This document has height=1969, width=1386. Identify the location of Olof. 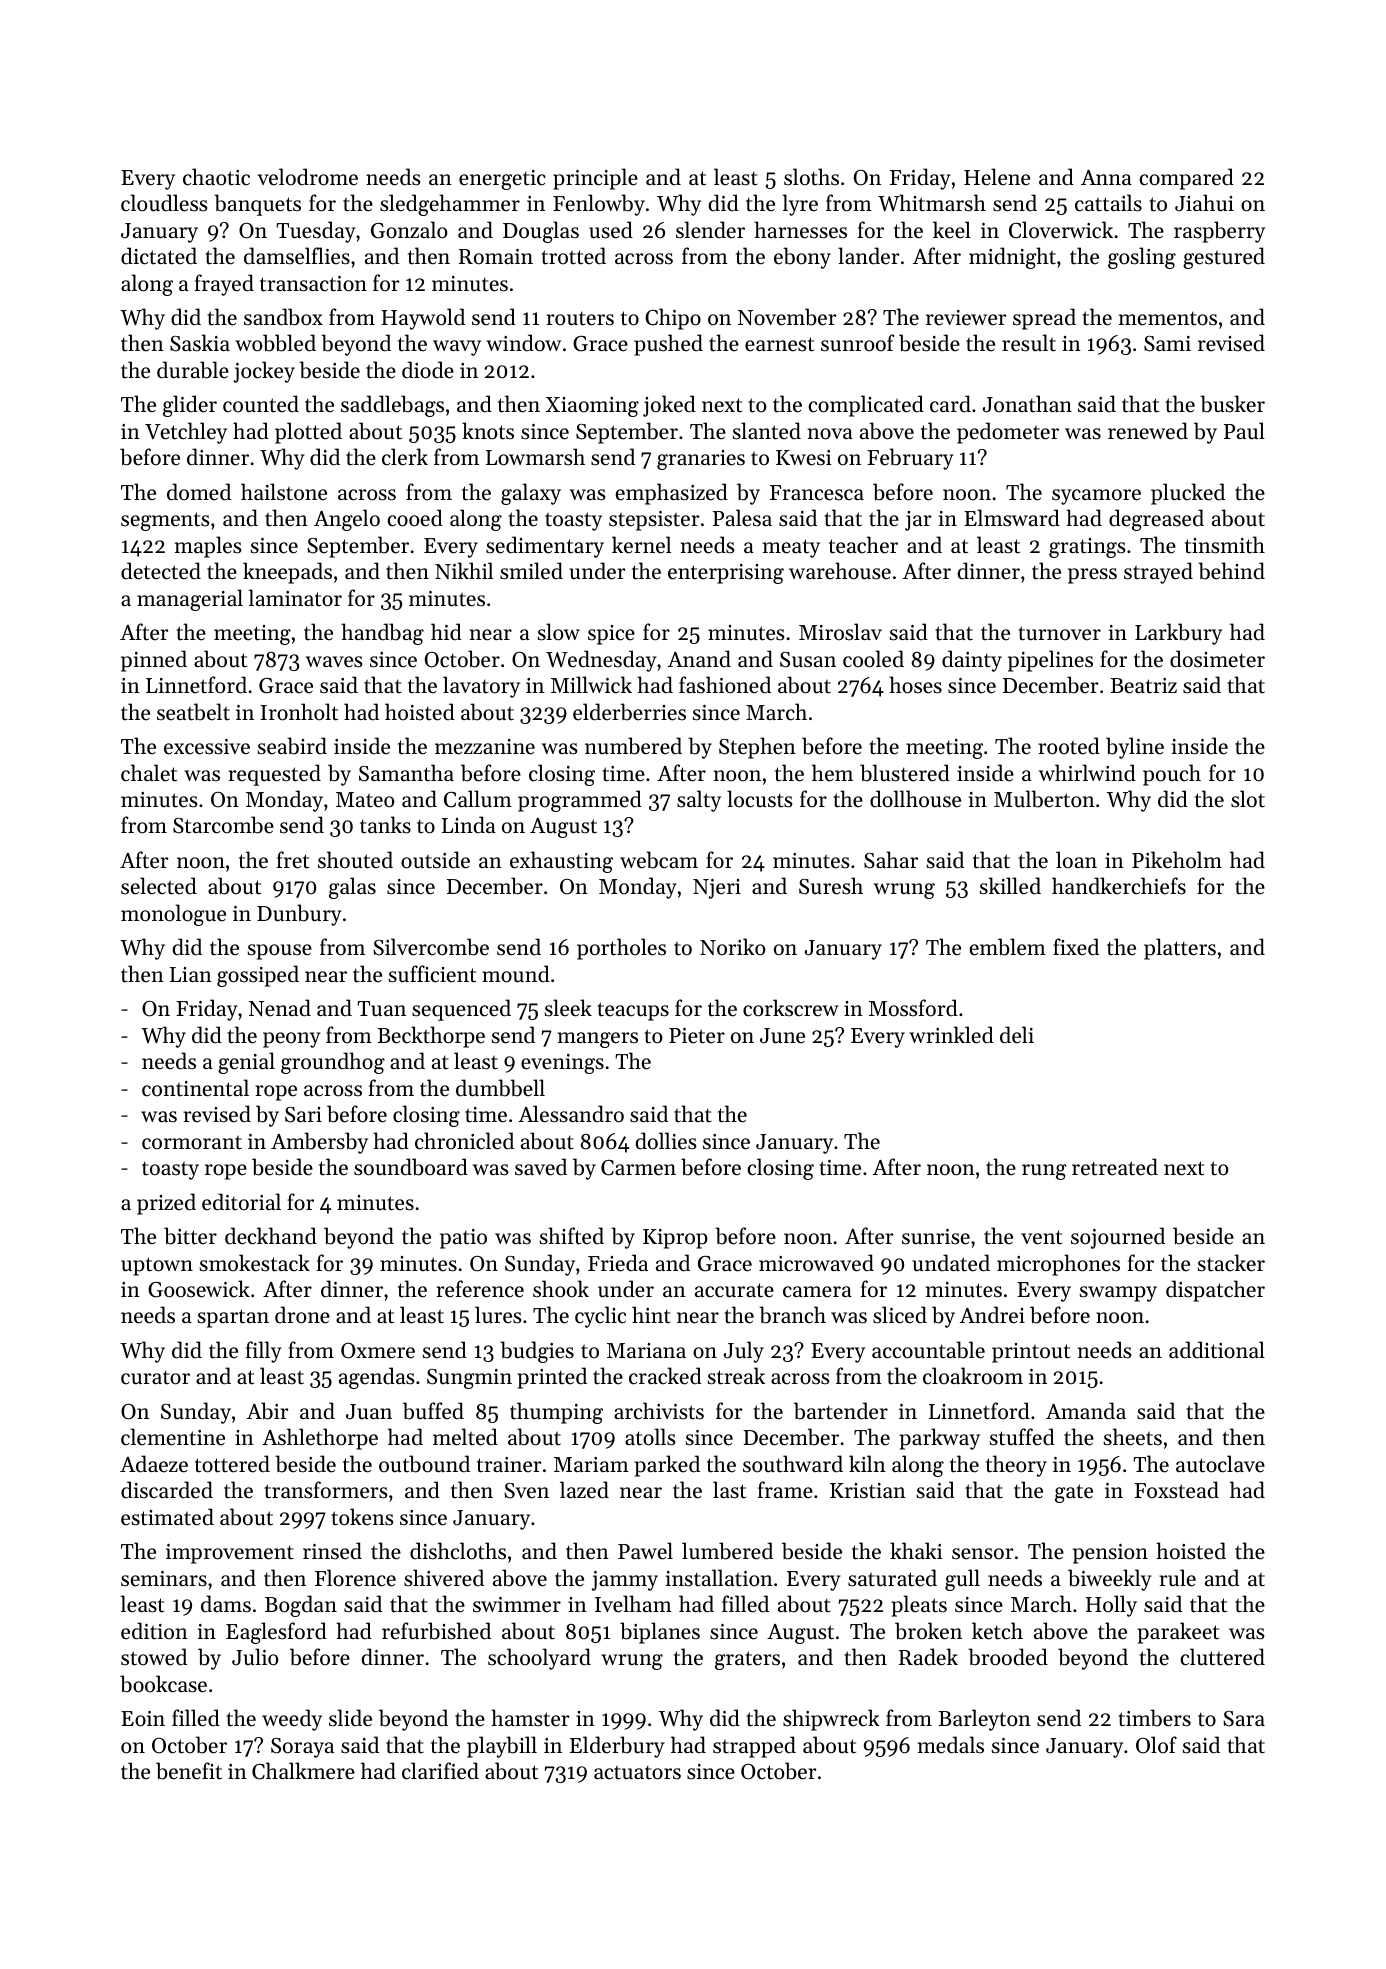
(1156, 1745).
